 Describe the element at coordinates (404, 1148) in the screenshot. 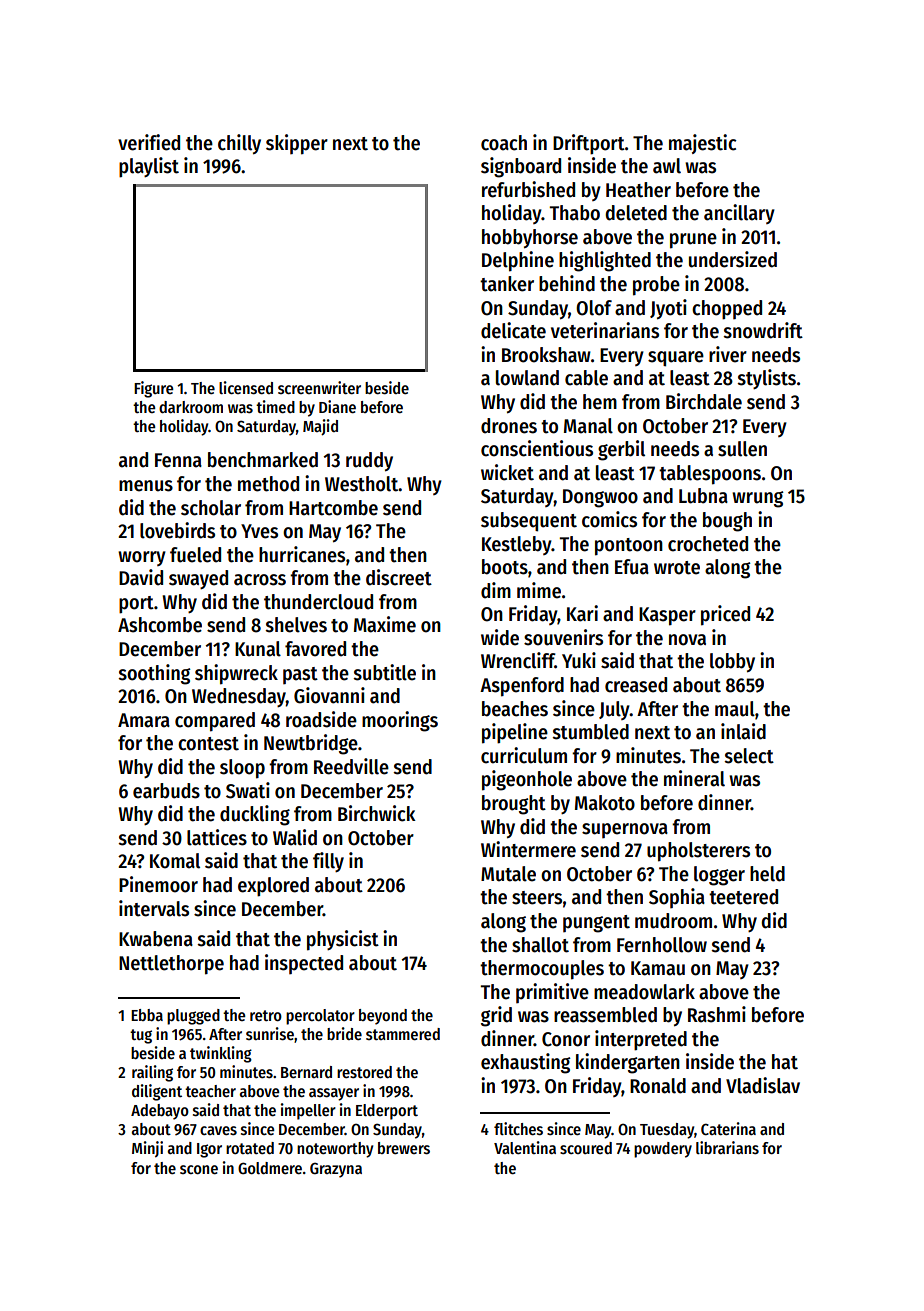

I see `brewers` at that location.
